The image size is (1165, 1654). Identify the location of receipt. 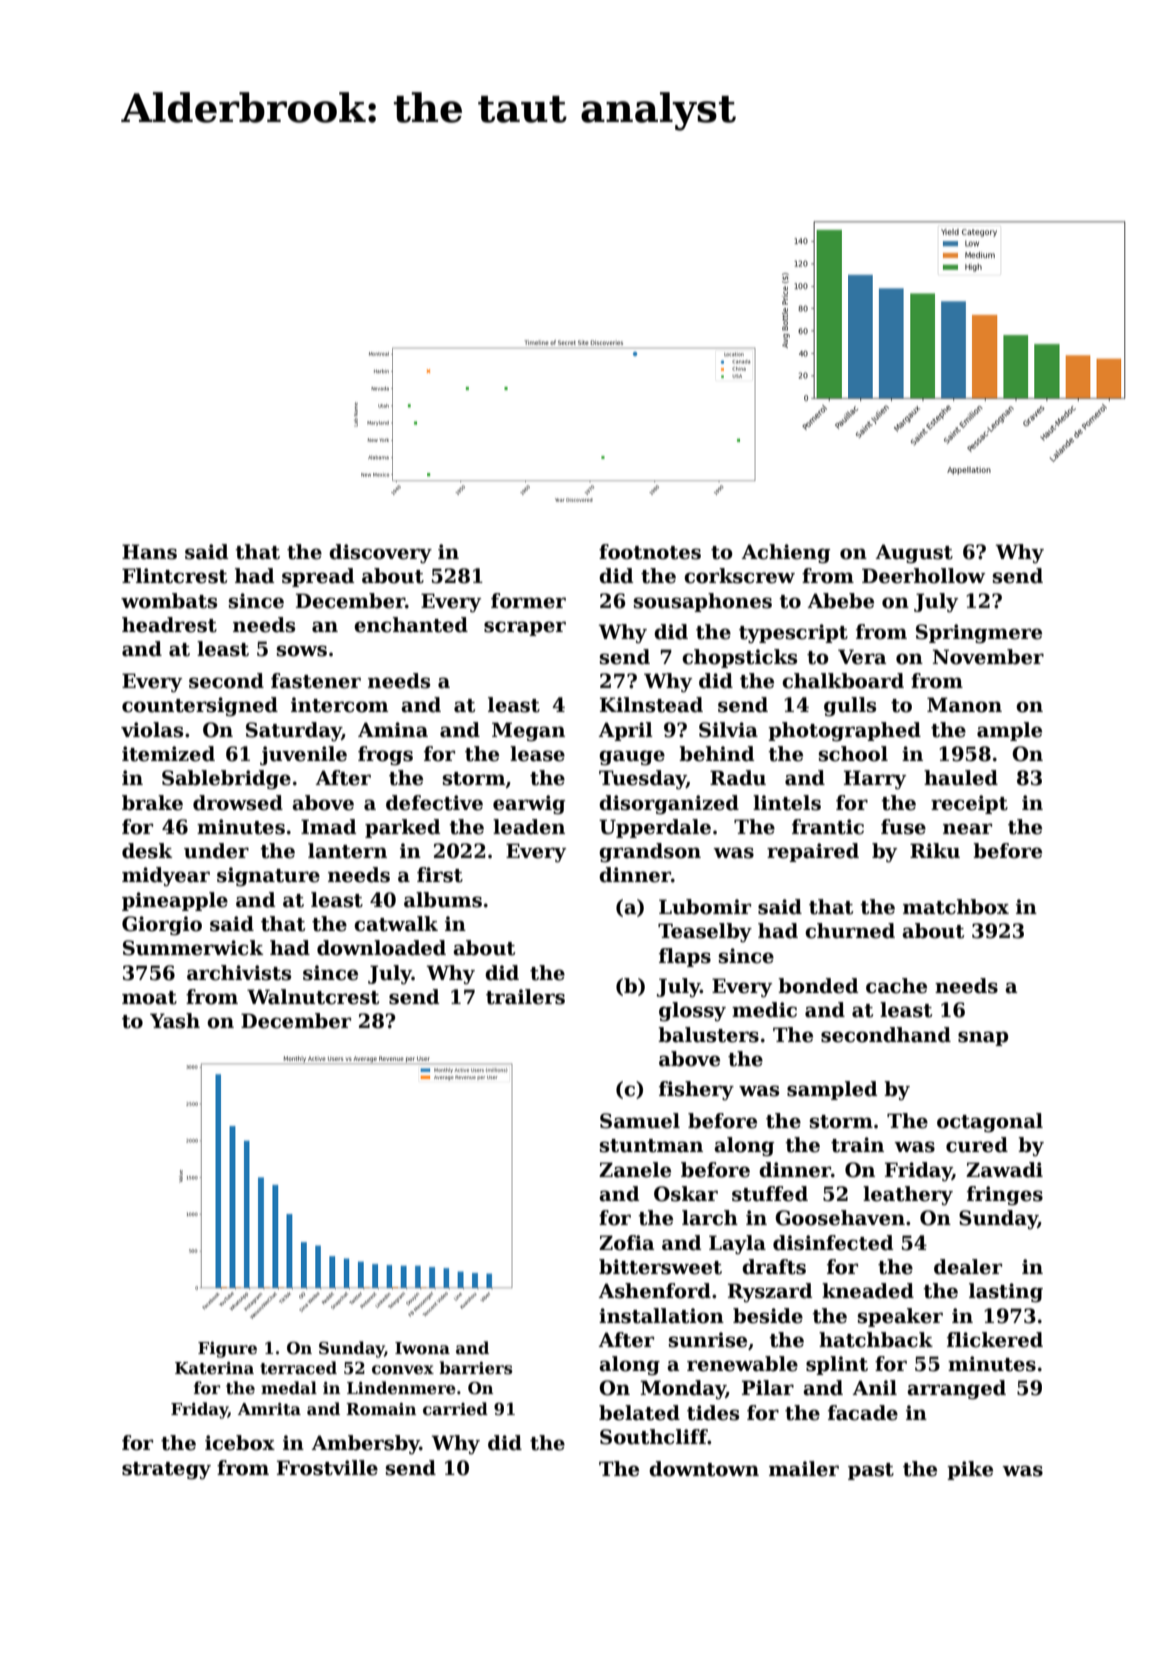
(969, 804).
